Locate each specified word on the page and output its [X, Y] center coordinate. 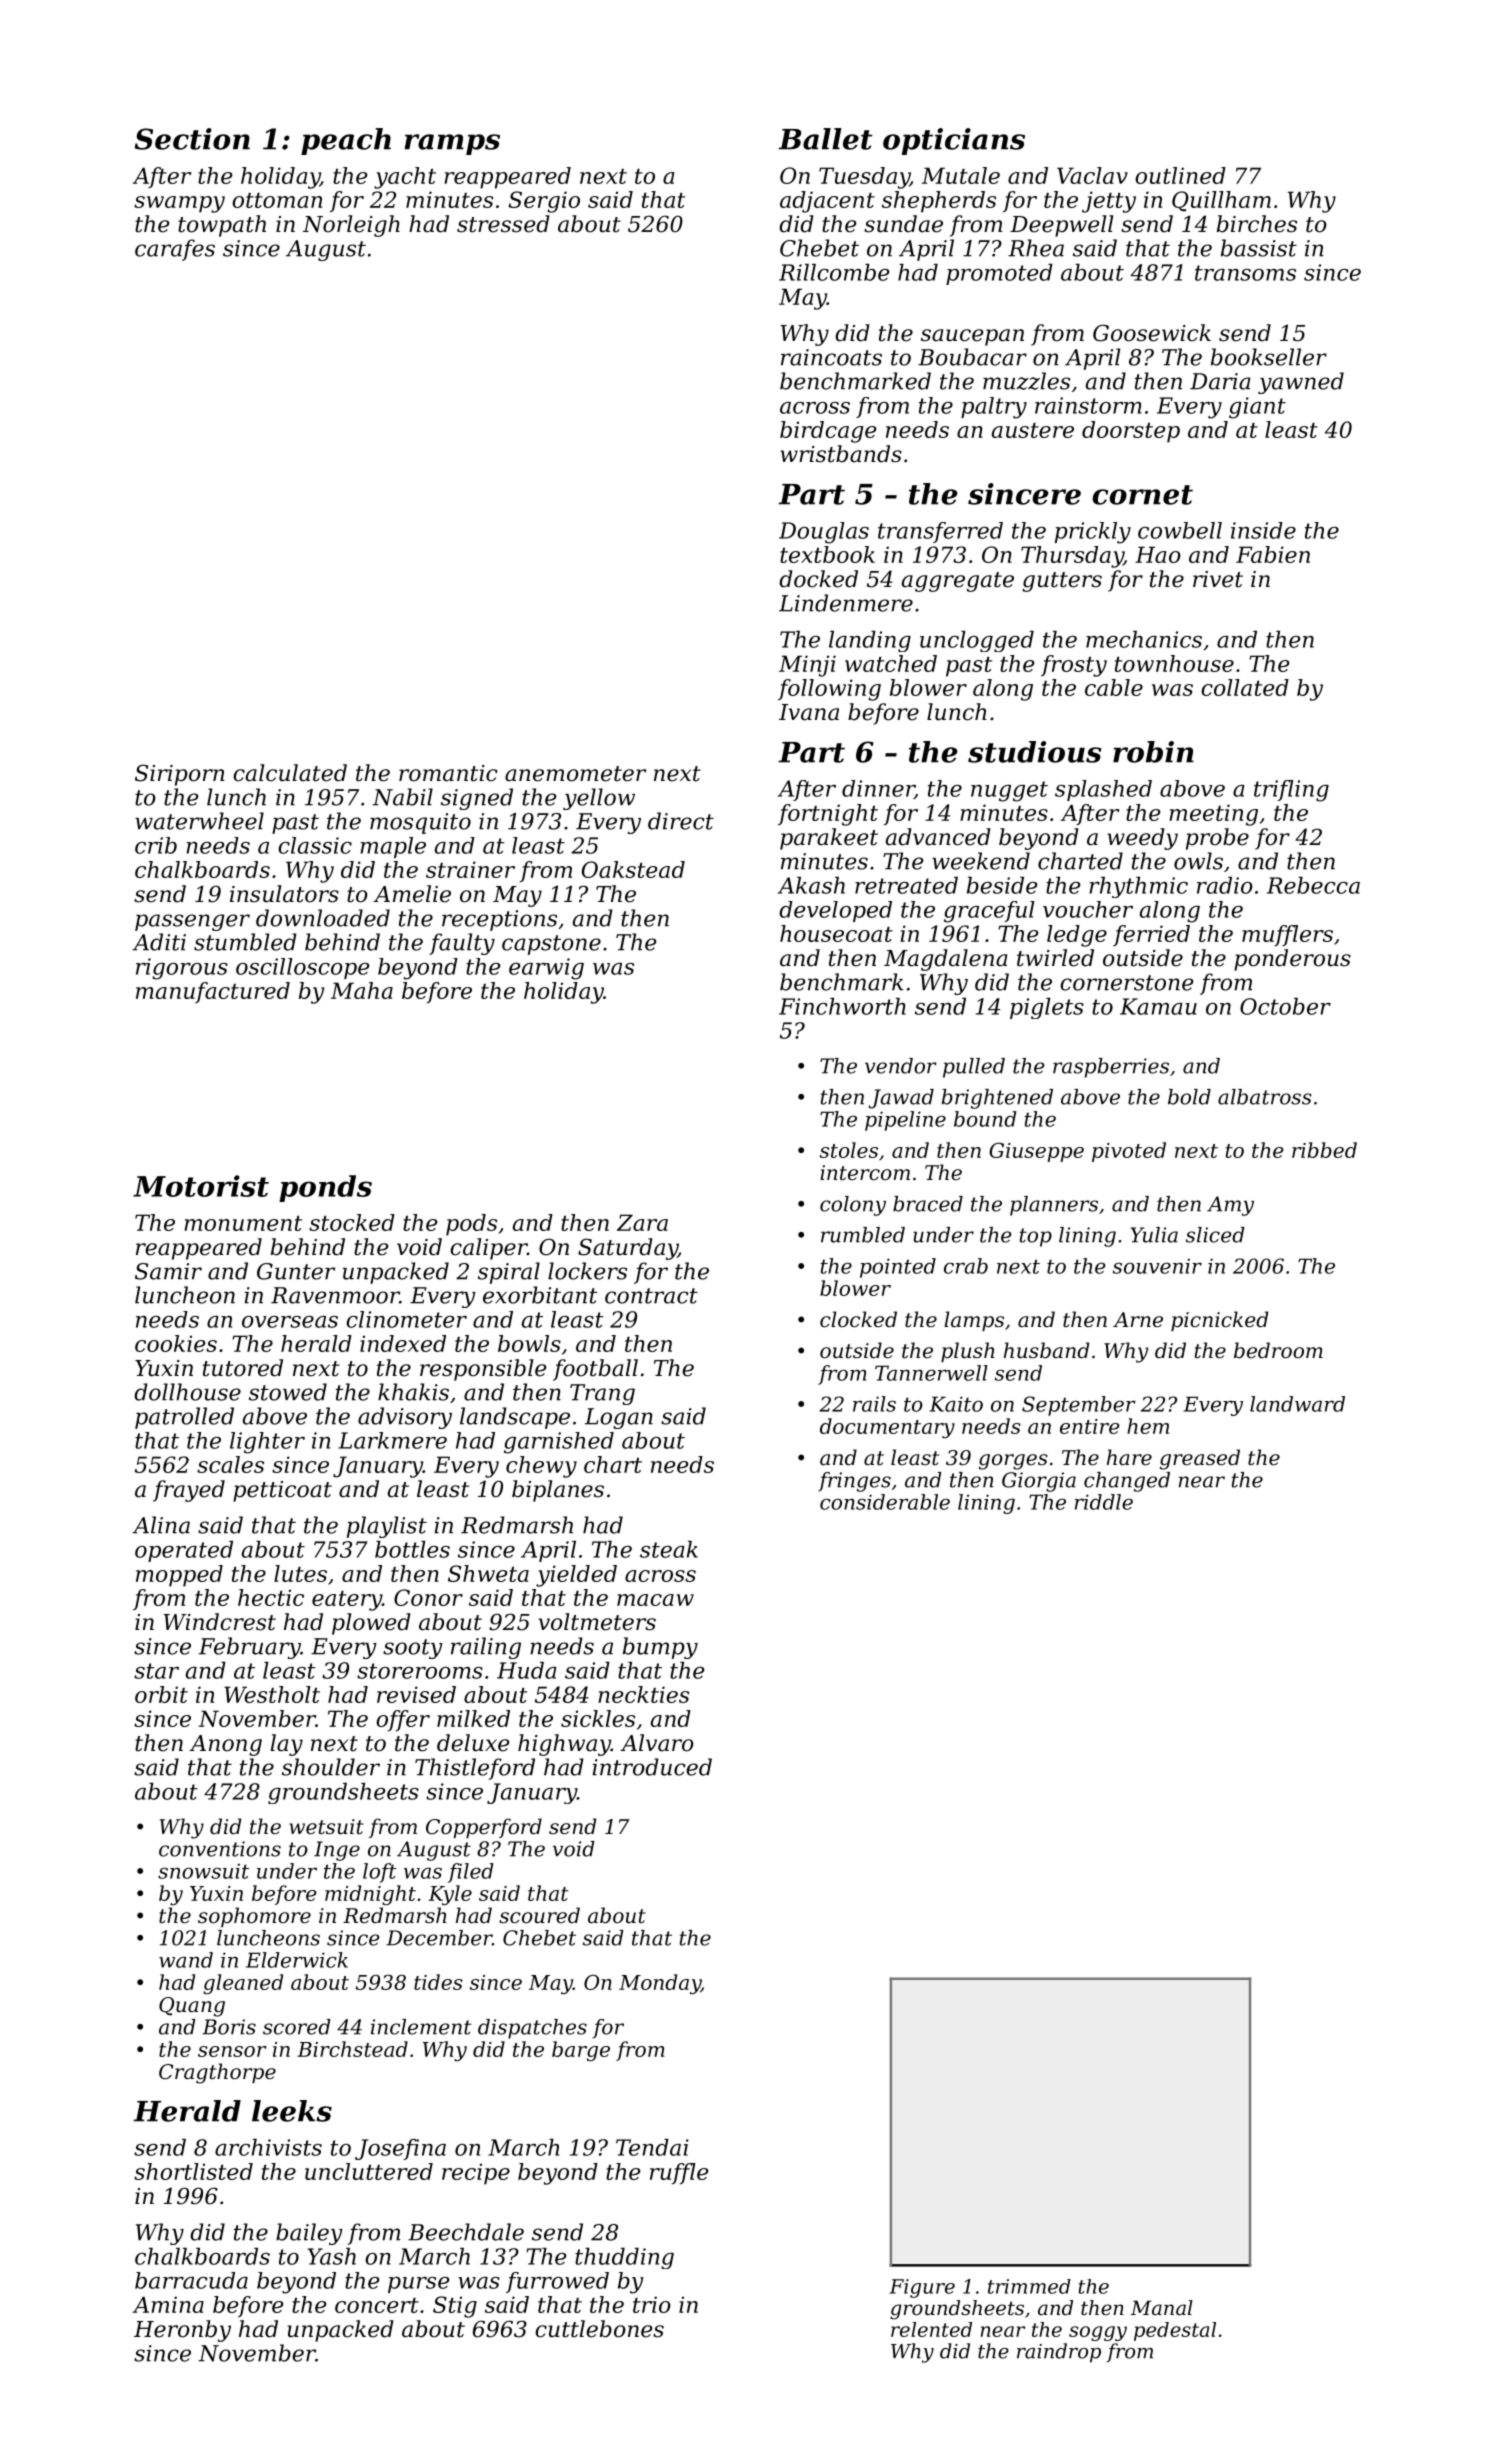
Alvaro [657, 1743]
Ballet [825, 139]
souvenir [1157, 1266]
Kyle [450, 1895]
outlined [1180, 175]
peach [346, 141]
